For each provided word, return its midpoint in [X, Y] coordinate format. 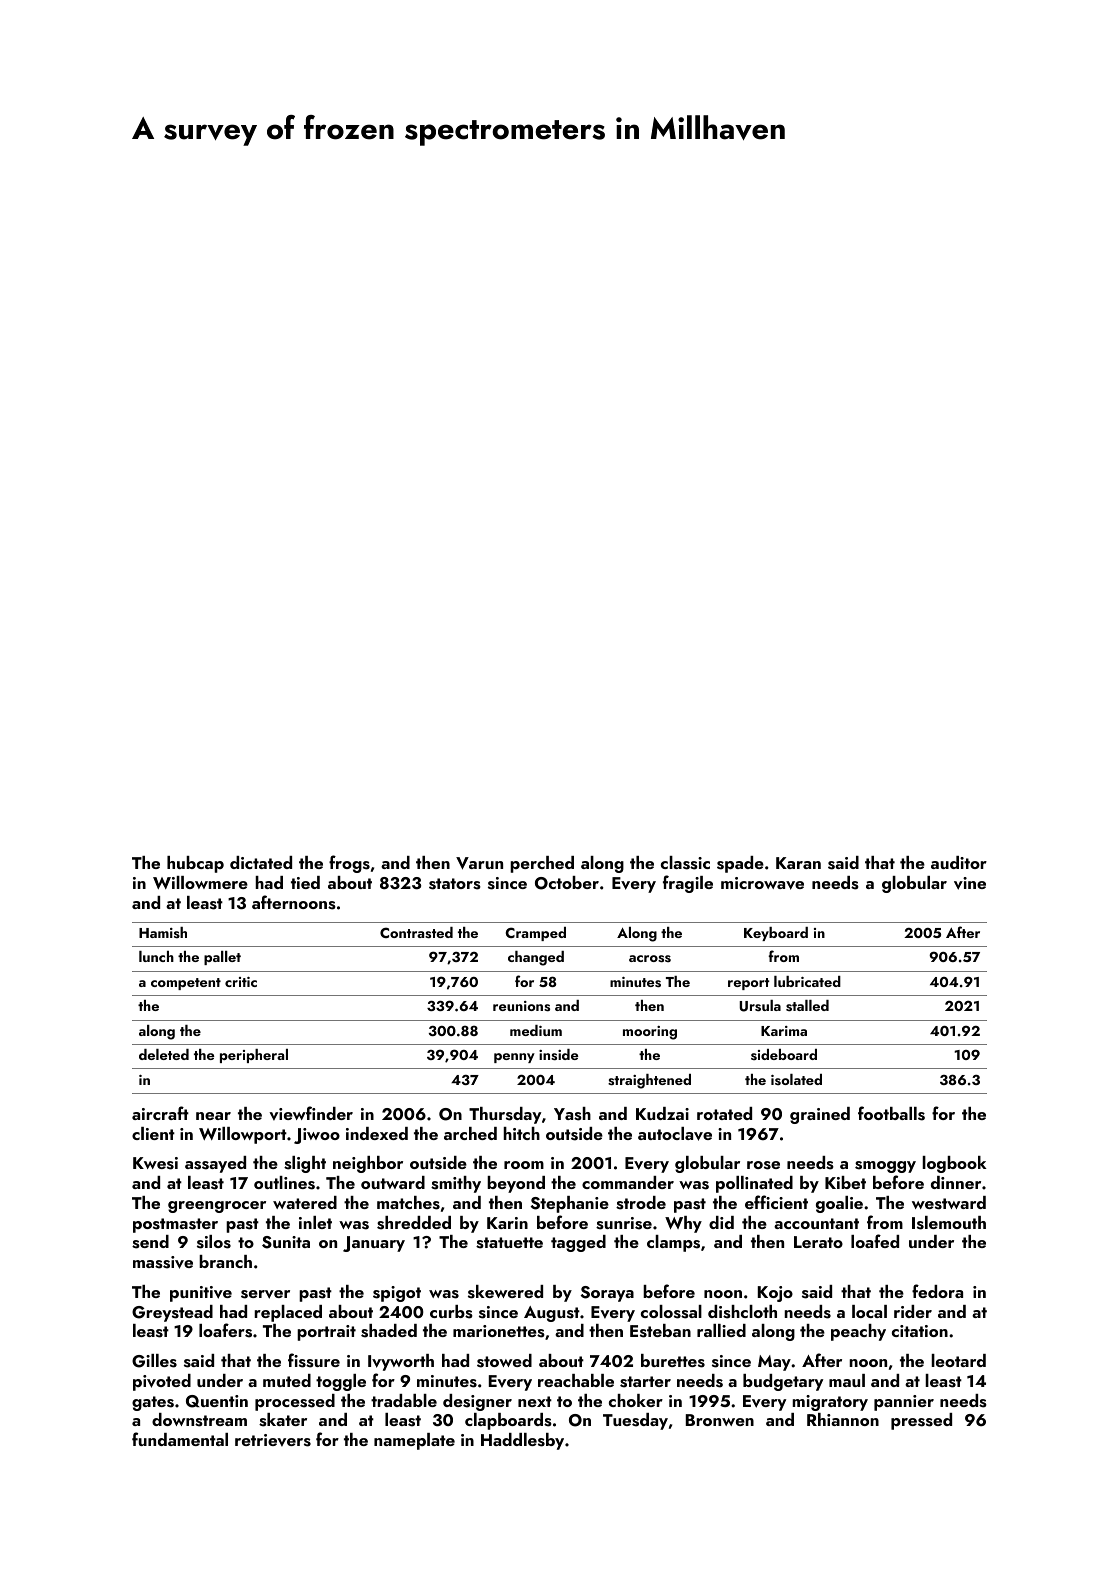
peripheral [254, 1056]
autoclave [675, 1134]
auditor [959, 862]
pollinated [754, 1184]
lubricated [807, 981]
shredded [414, 1223]
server [265, 1294]
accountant [816, 1223]
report [749, 984]
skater [283, 1420]
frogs [349, 864]
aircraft [160, 1113]
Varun [479, 863]
